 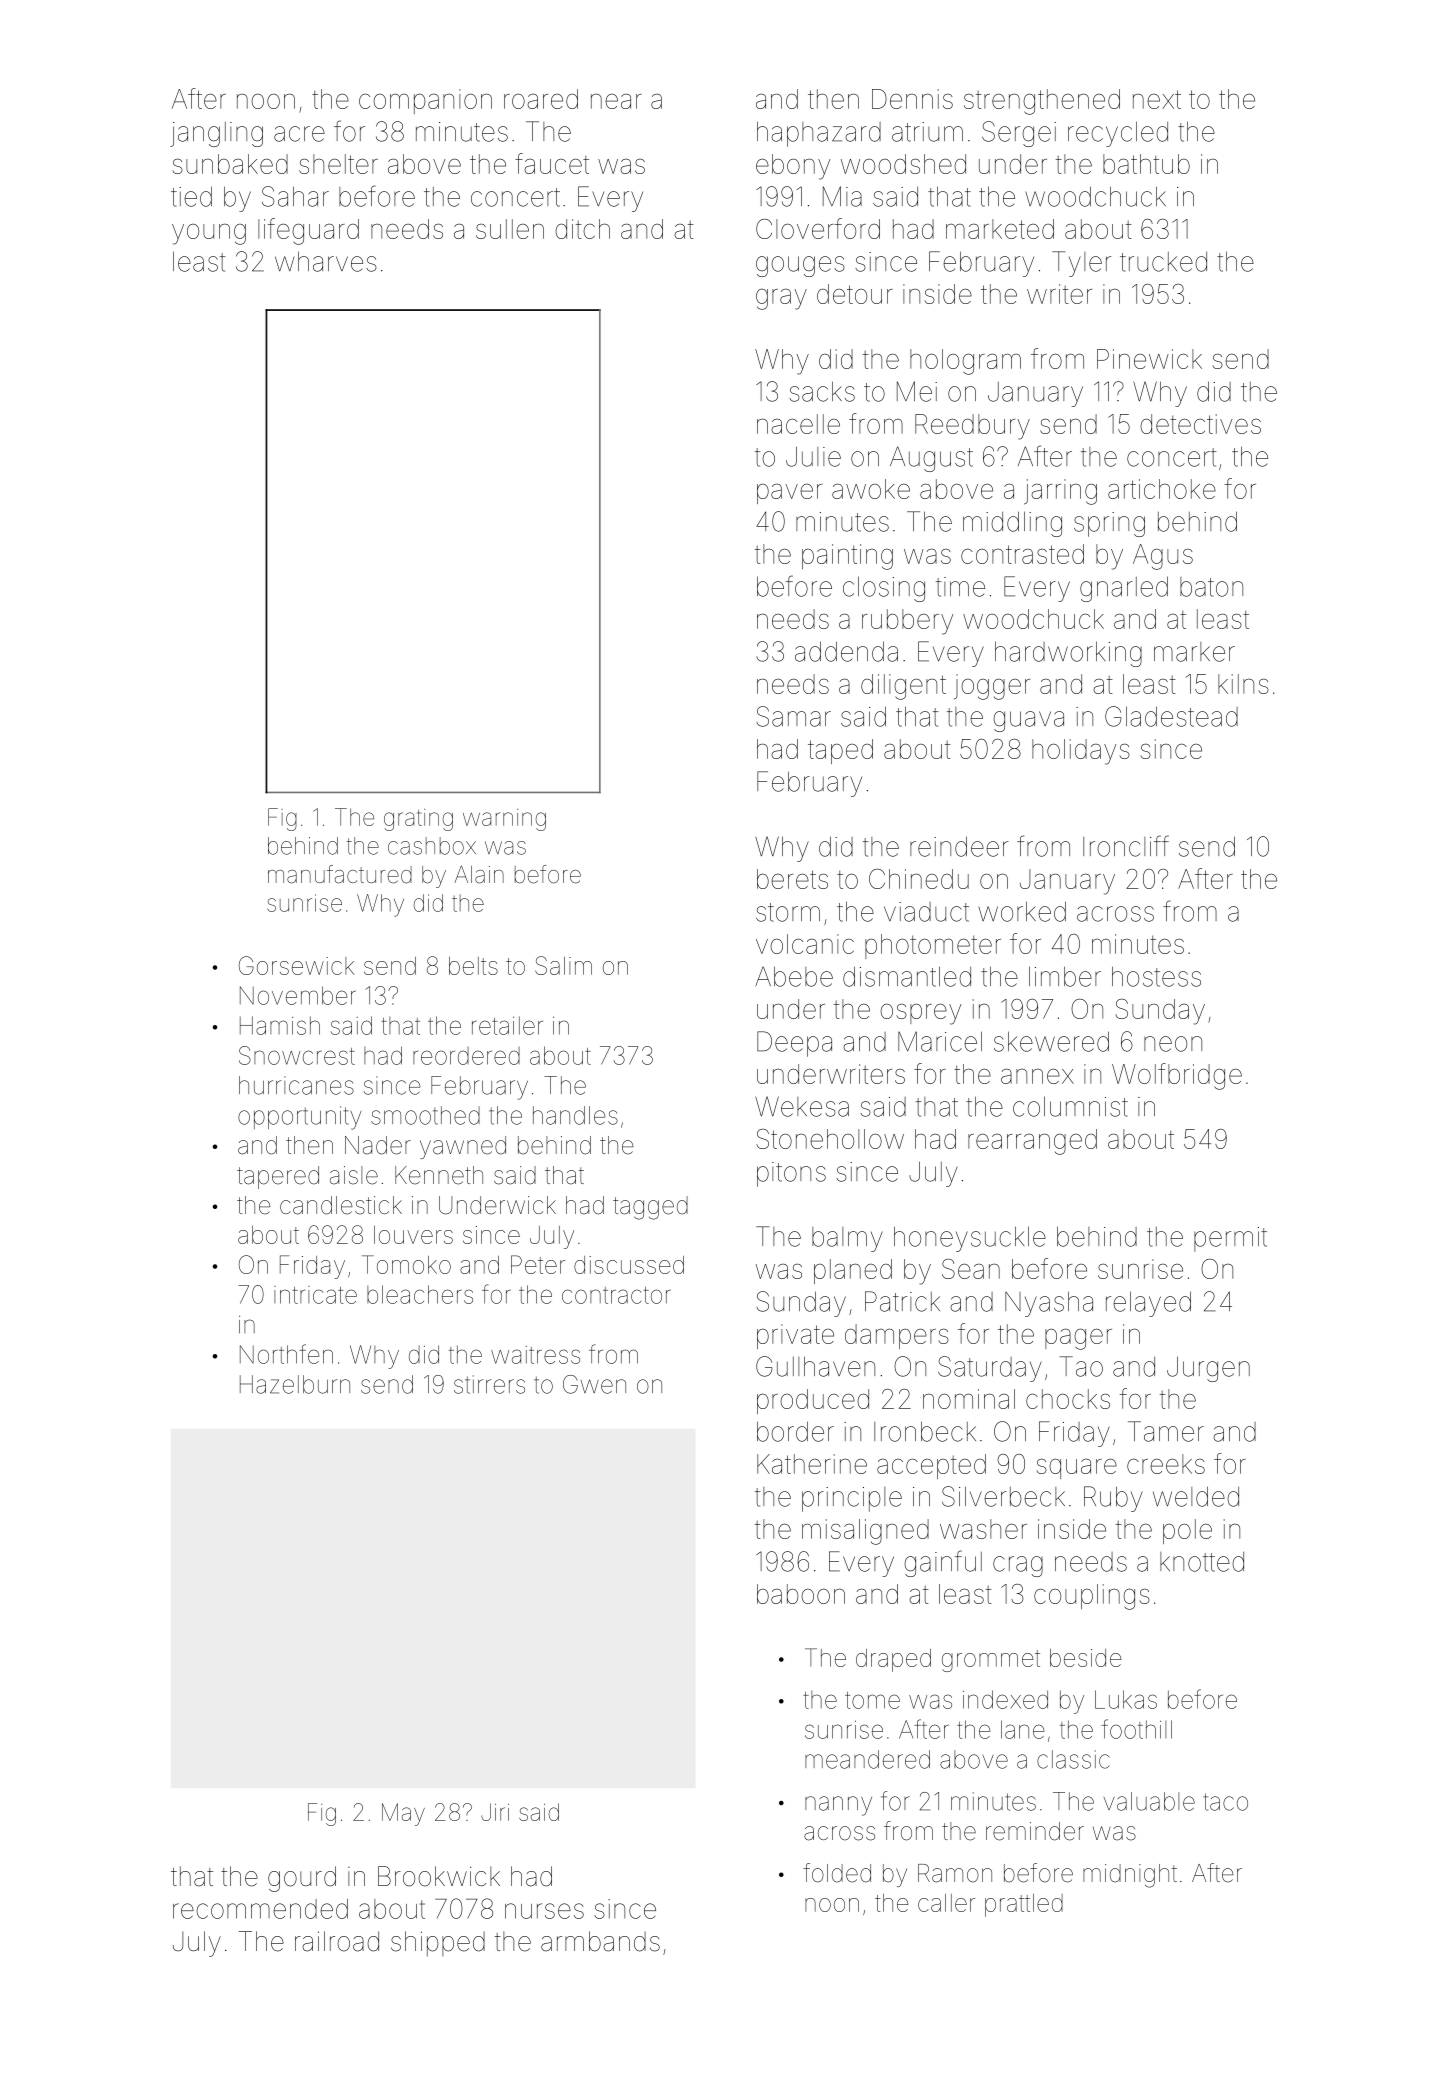 I want to click on young, so click(x=209, y=234).
